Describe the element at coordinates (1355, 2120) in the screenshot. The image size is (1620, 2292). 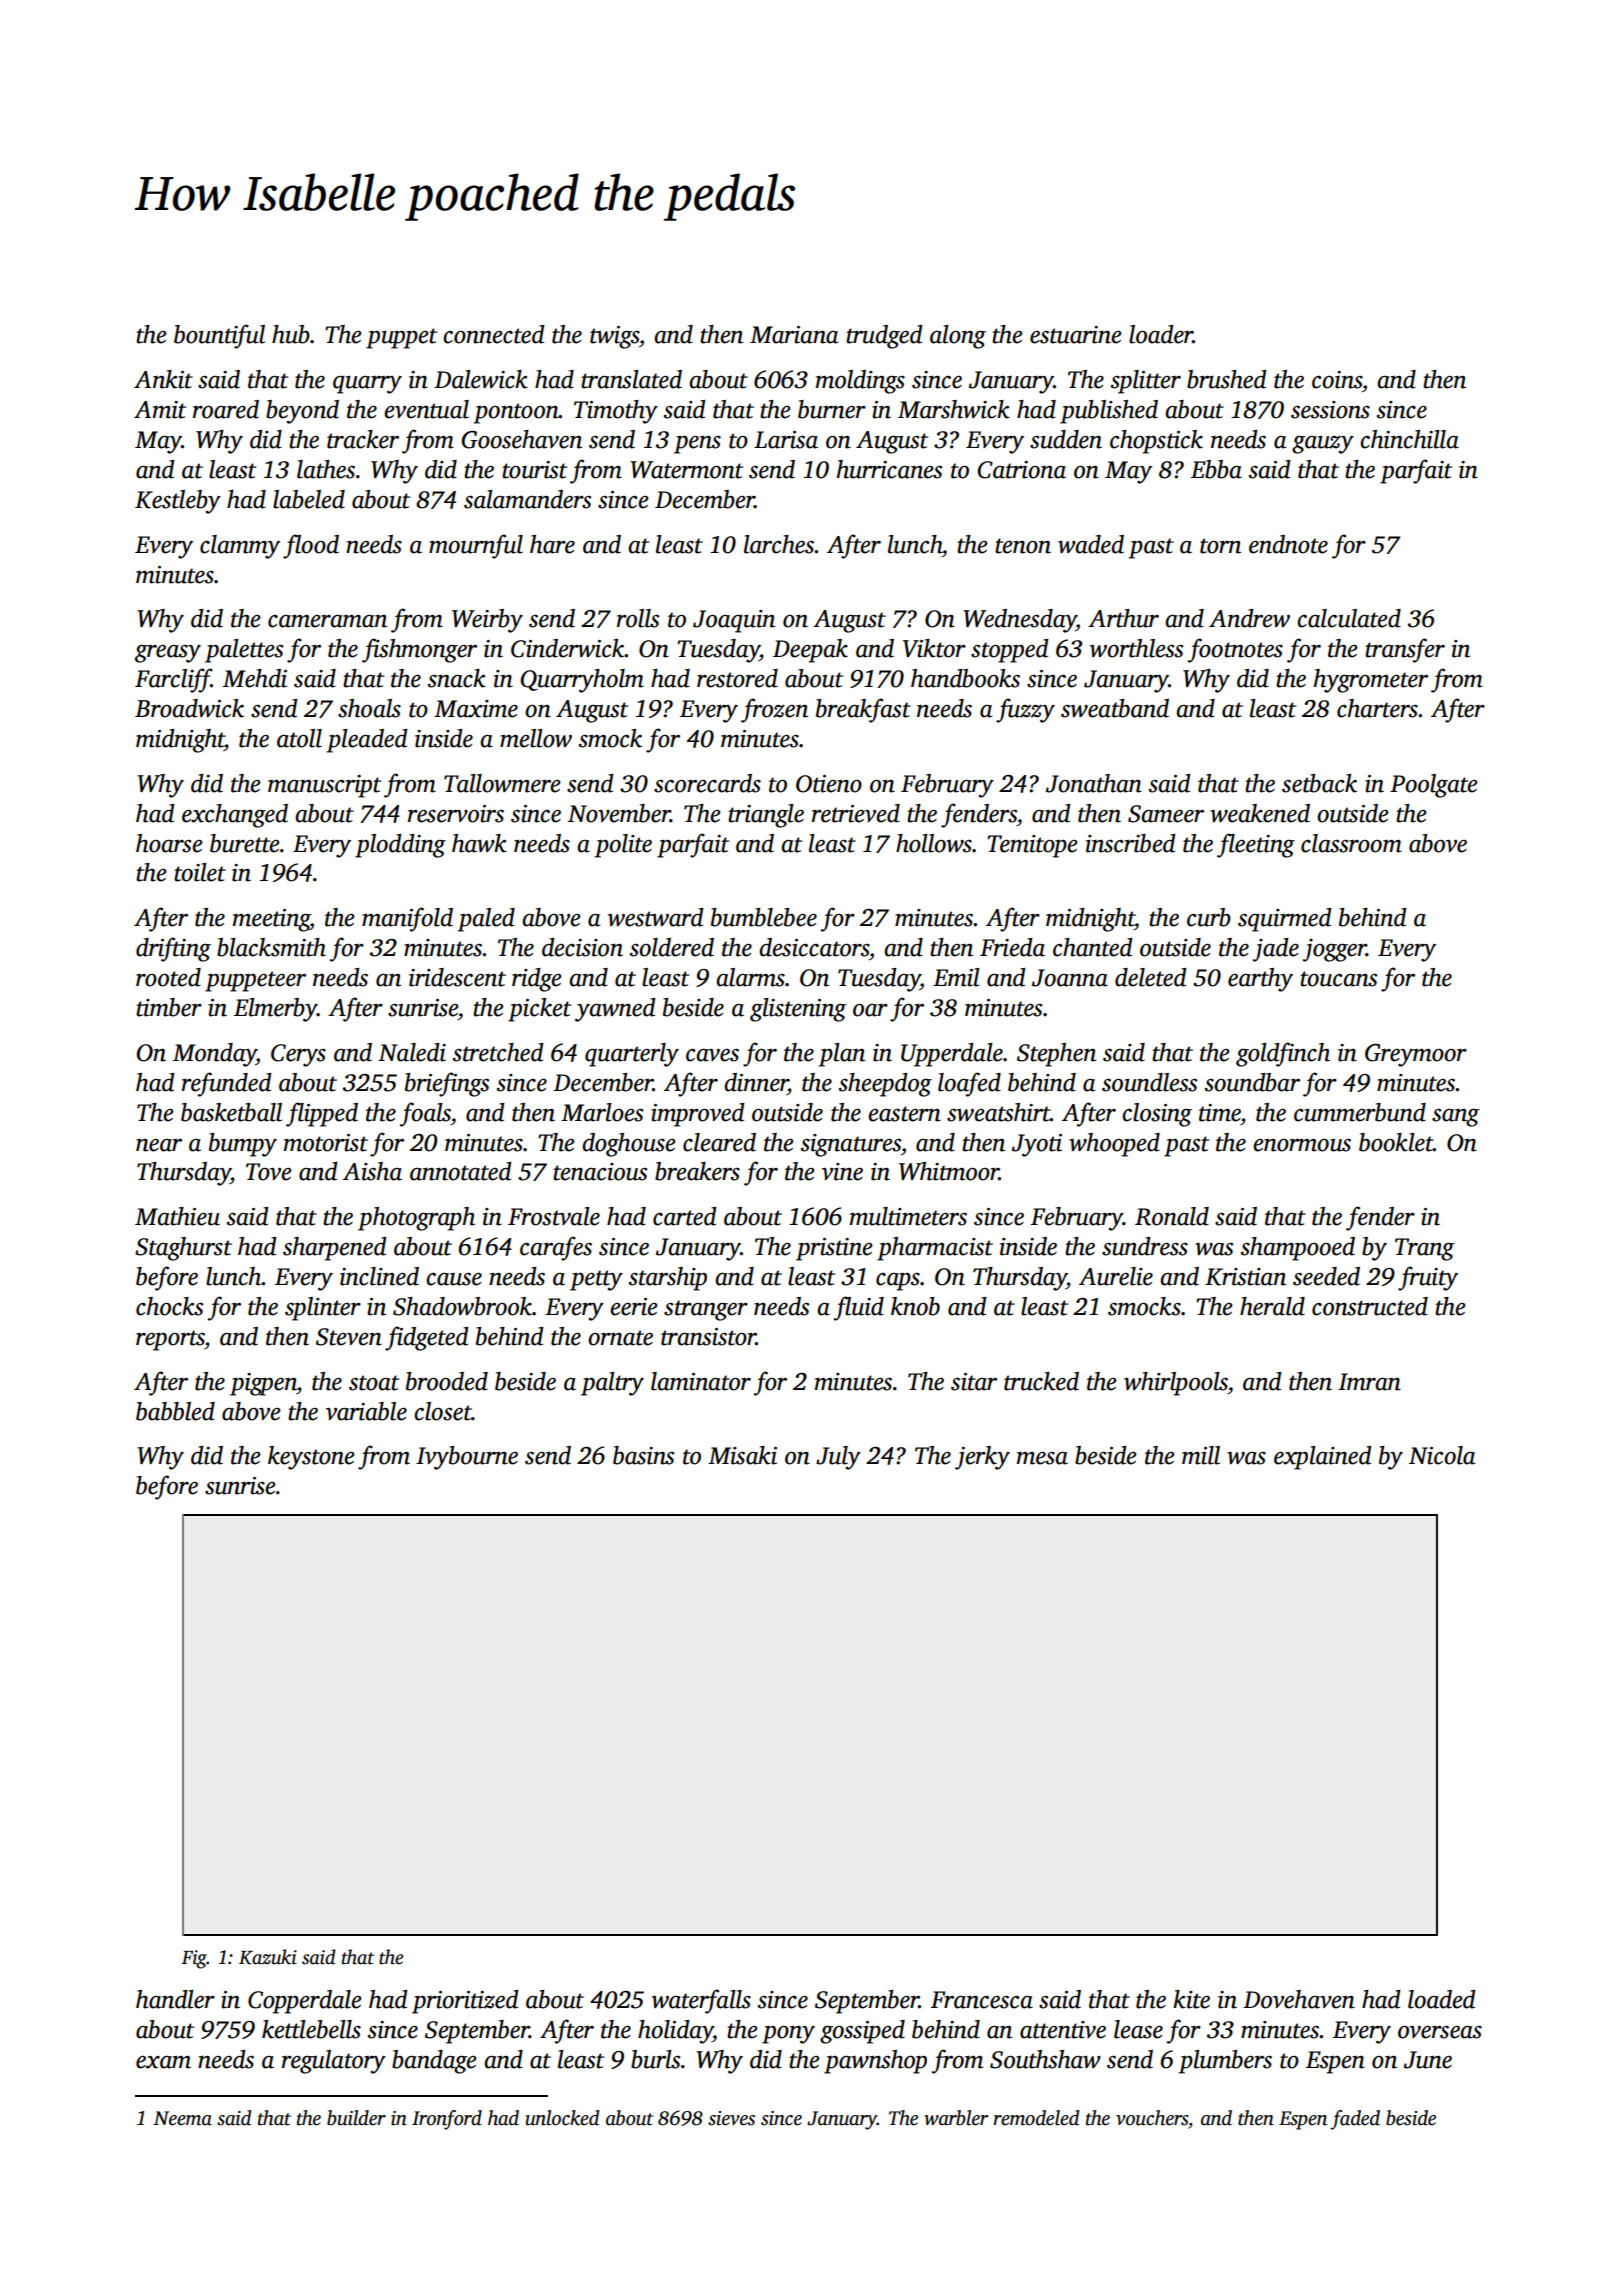
I see `faded` at that location.
